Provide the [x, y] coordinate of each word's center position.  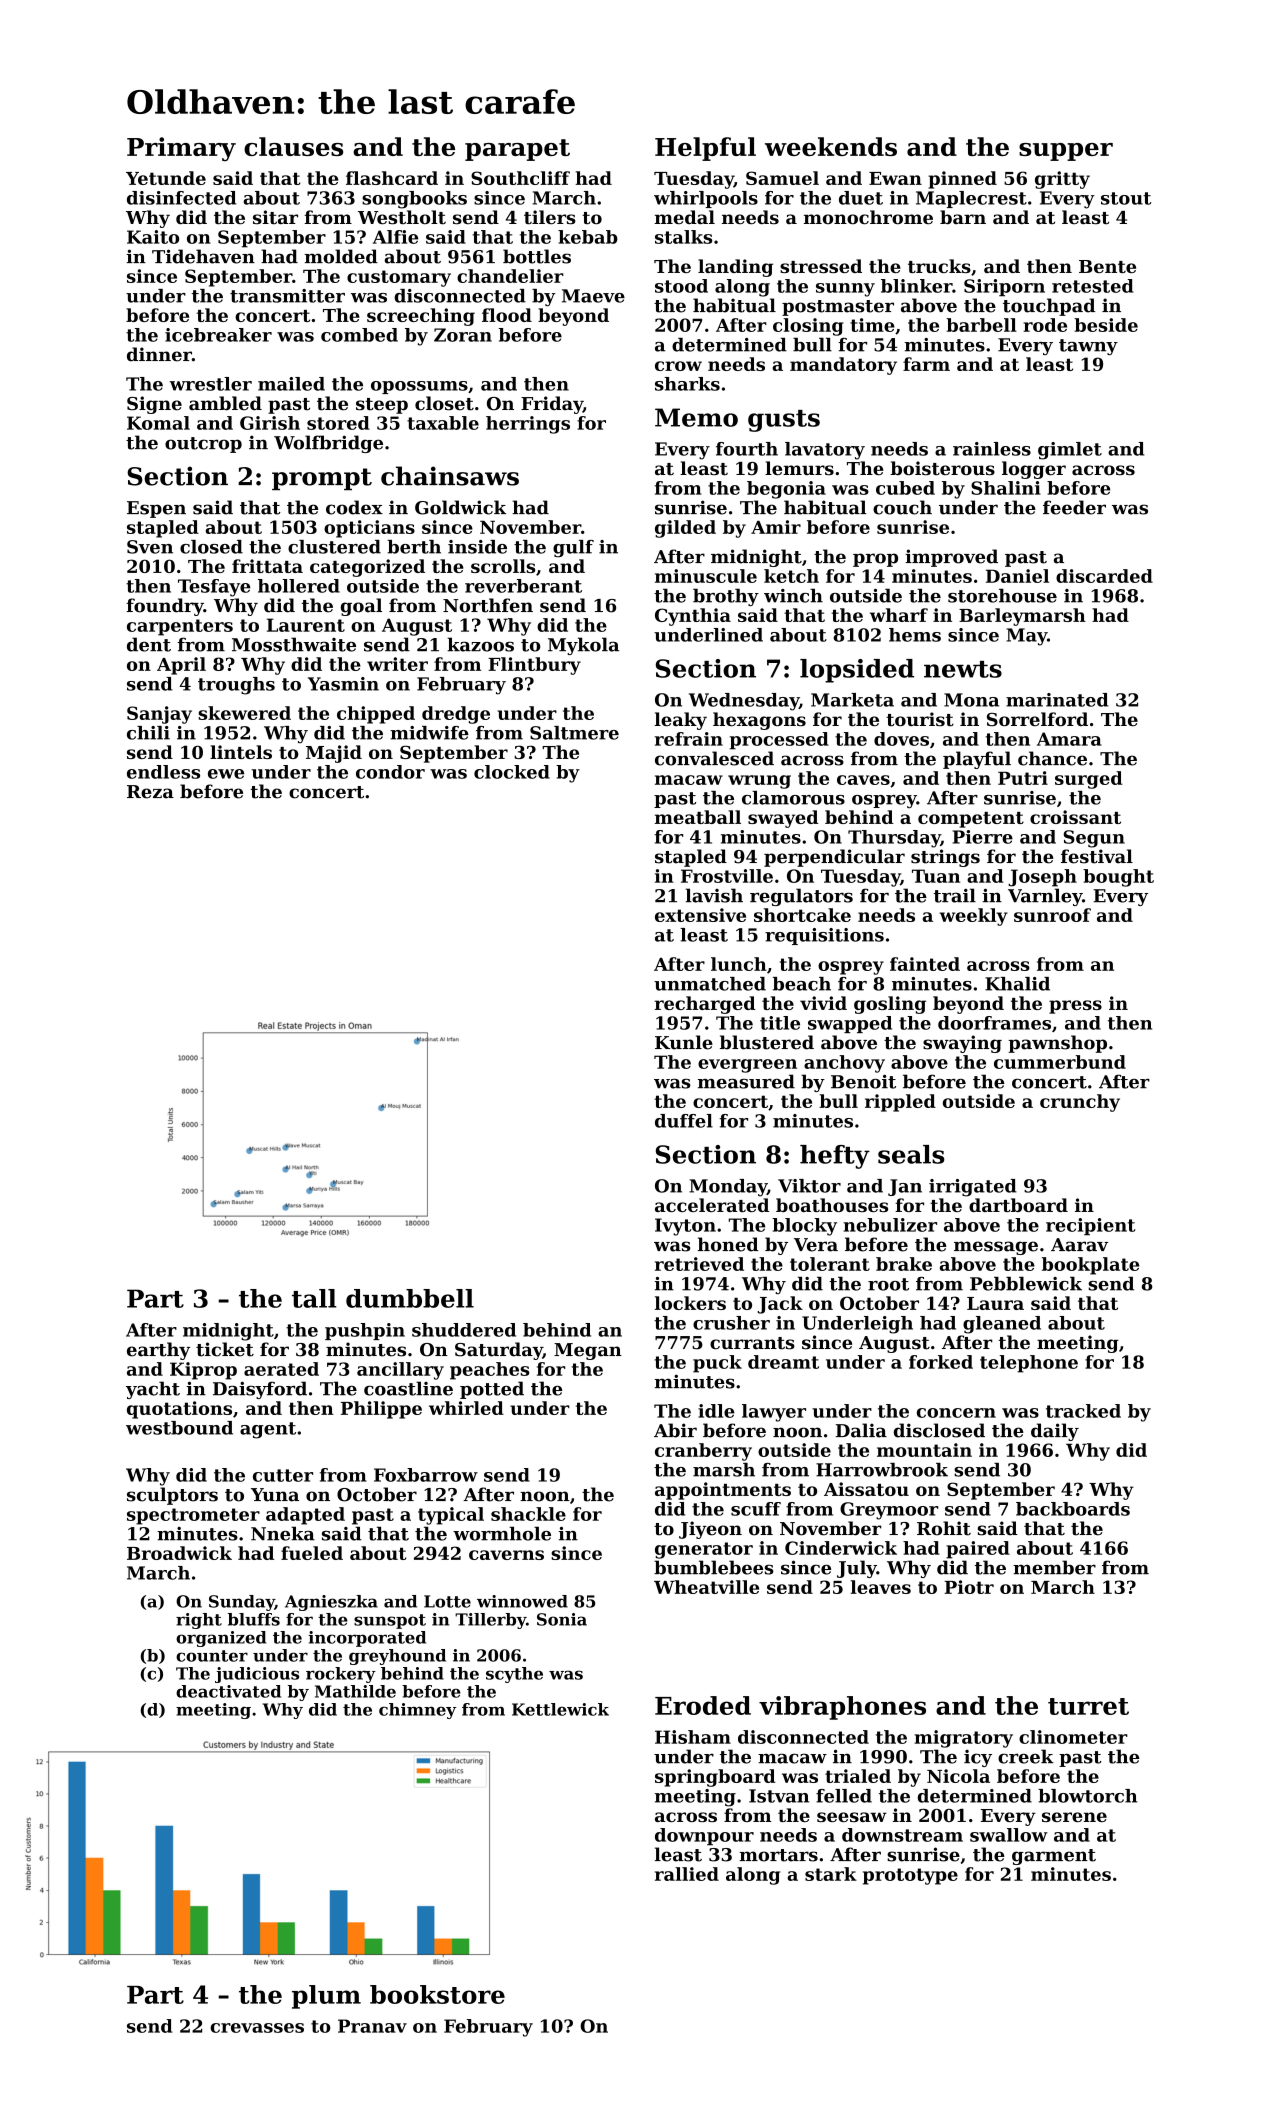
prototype [910, 1876]
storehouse [1002, 596]
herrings [528, 425]
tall [314, 1298]
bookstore [437, 1994]
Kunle [684, 1042]
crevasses [257, 2028]
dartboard [1018, 1205]
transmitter [287, 296]
